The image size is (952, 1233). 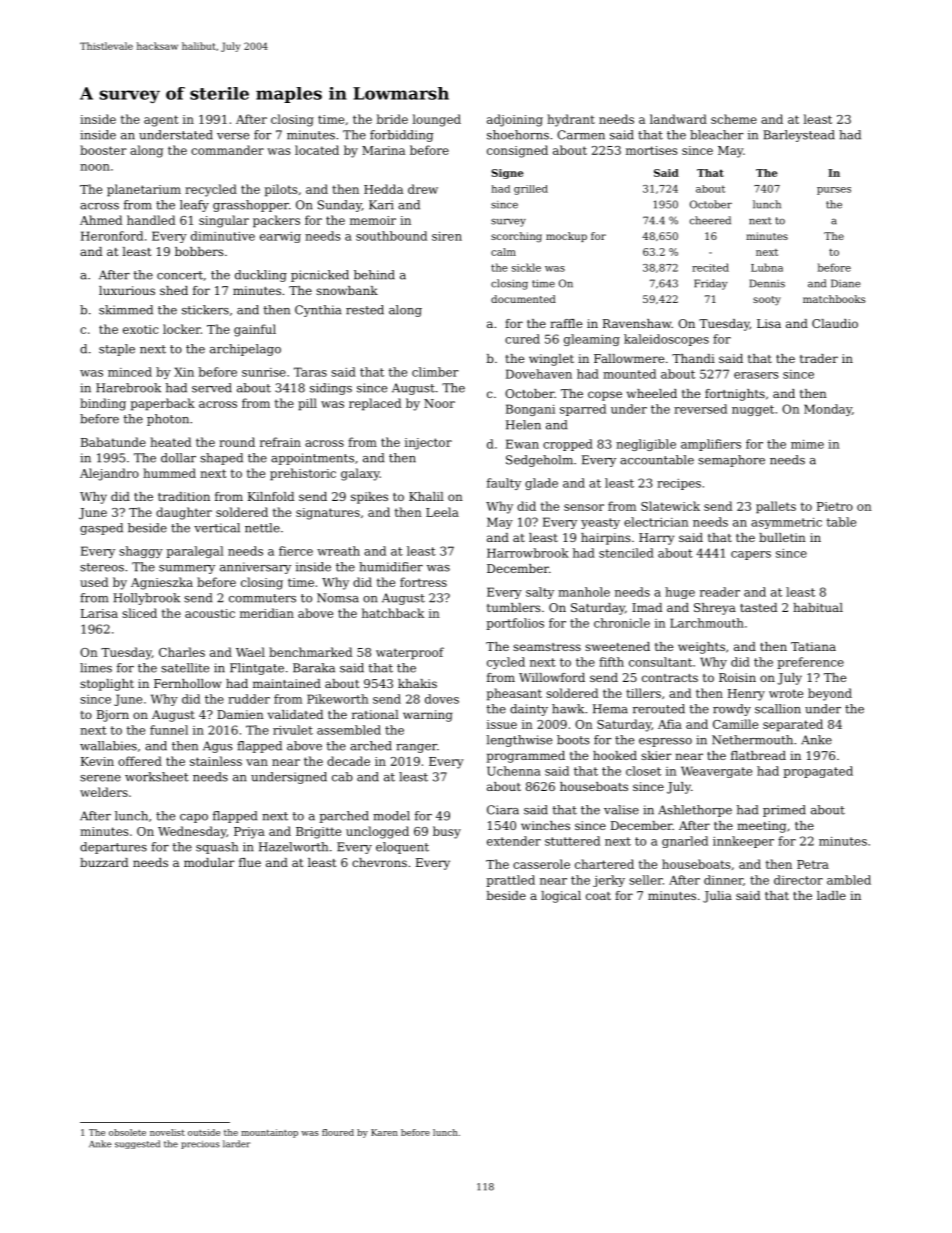 I want to click on departures, so click(x=113, y=848).
